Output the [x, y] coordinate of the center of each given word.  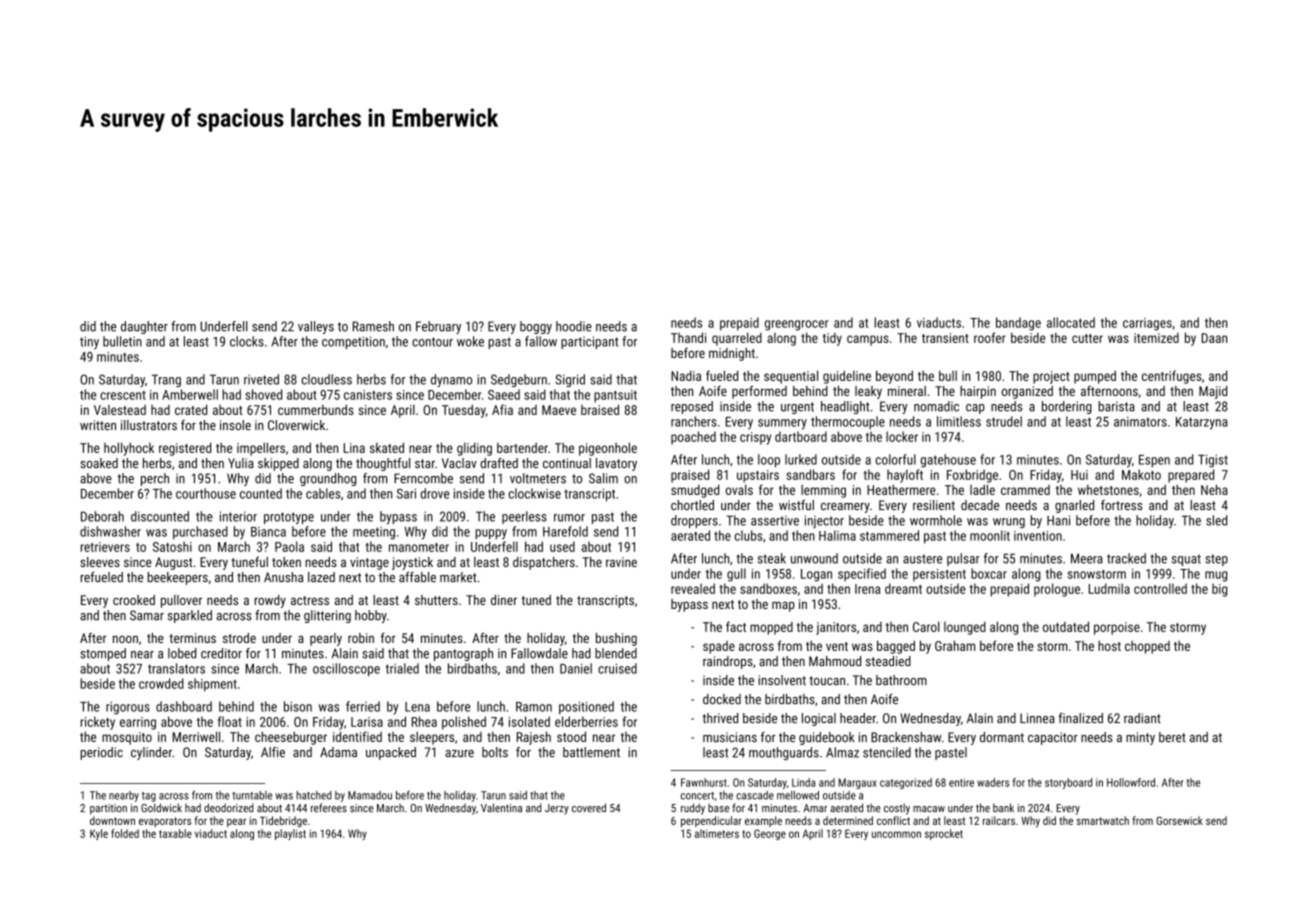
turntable [252, 795]
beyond [894, 377]
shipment [212, 685]
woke [470, 341]
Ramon [534, 707]
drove [435, 493]
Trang [166, 380]
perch [155, 479]
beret [1172, 737]
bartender [522, 447]
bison [298, 706]
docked [722, 699]
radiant [1142, 718]
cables [323, 493]
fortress [1121, 505]
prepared [1191, 476]
